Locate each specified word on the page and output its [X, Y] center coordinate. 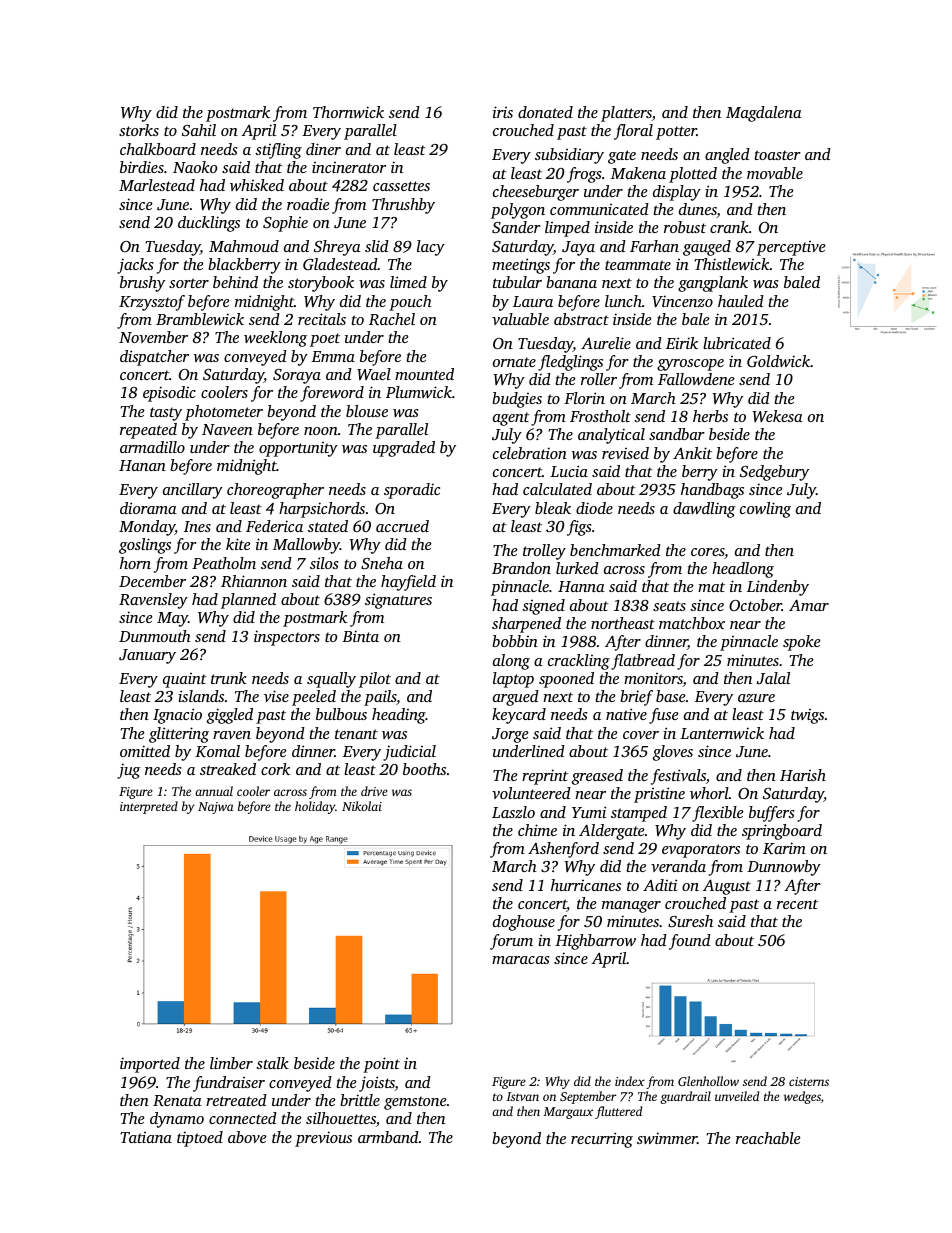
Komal [217, 751]
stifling [278, 151]
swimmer [667, 1138]
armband [388, 1137]
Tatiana [146, 1137]
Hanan [142, 465]
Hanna [581, 586]
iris [503, 112]
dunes [698, 210]
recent [797, 904]
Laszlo [513, 812]
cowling [765, 510]
